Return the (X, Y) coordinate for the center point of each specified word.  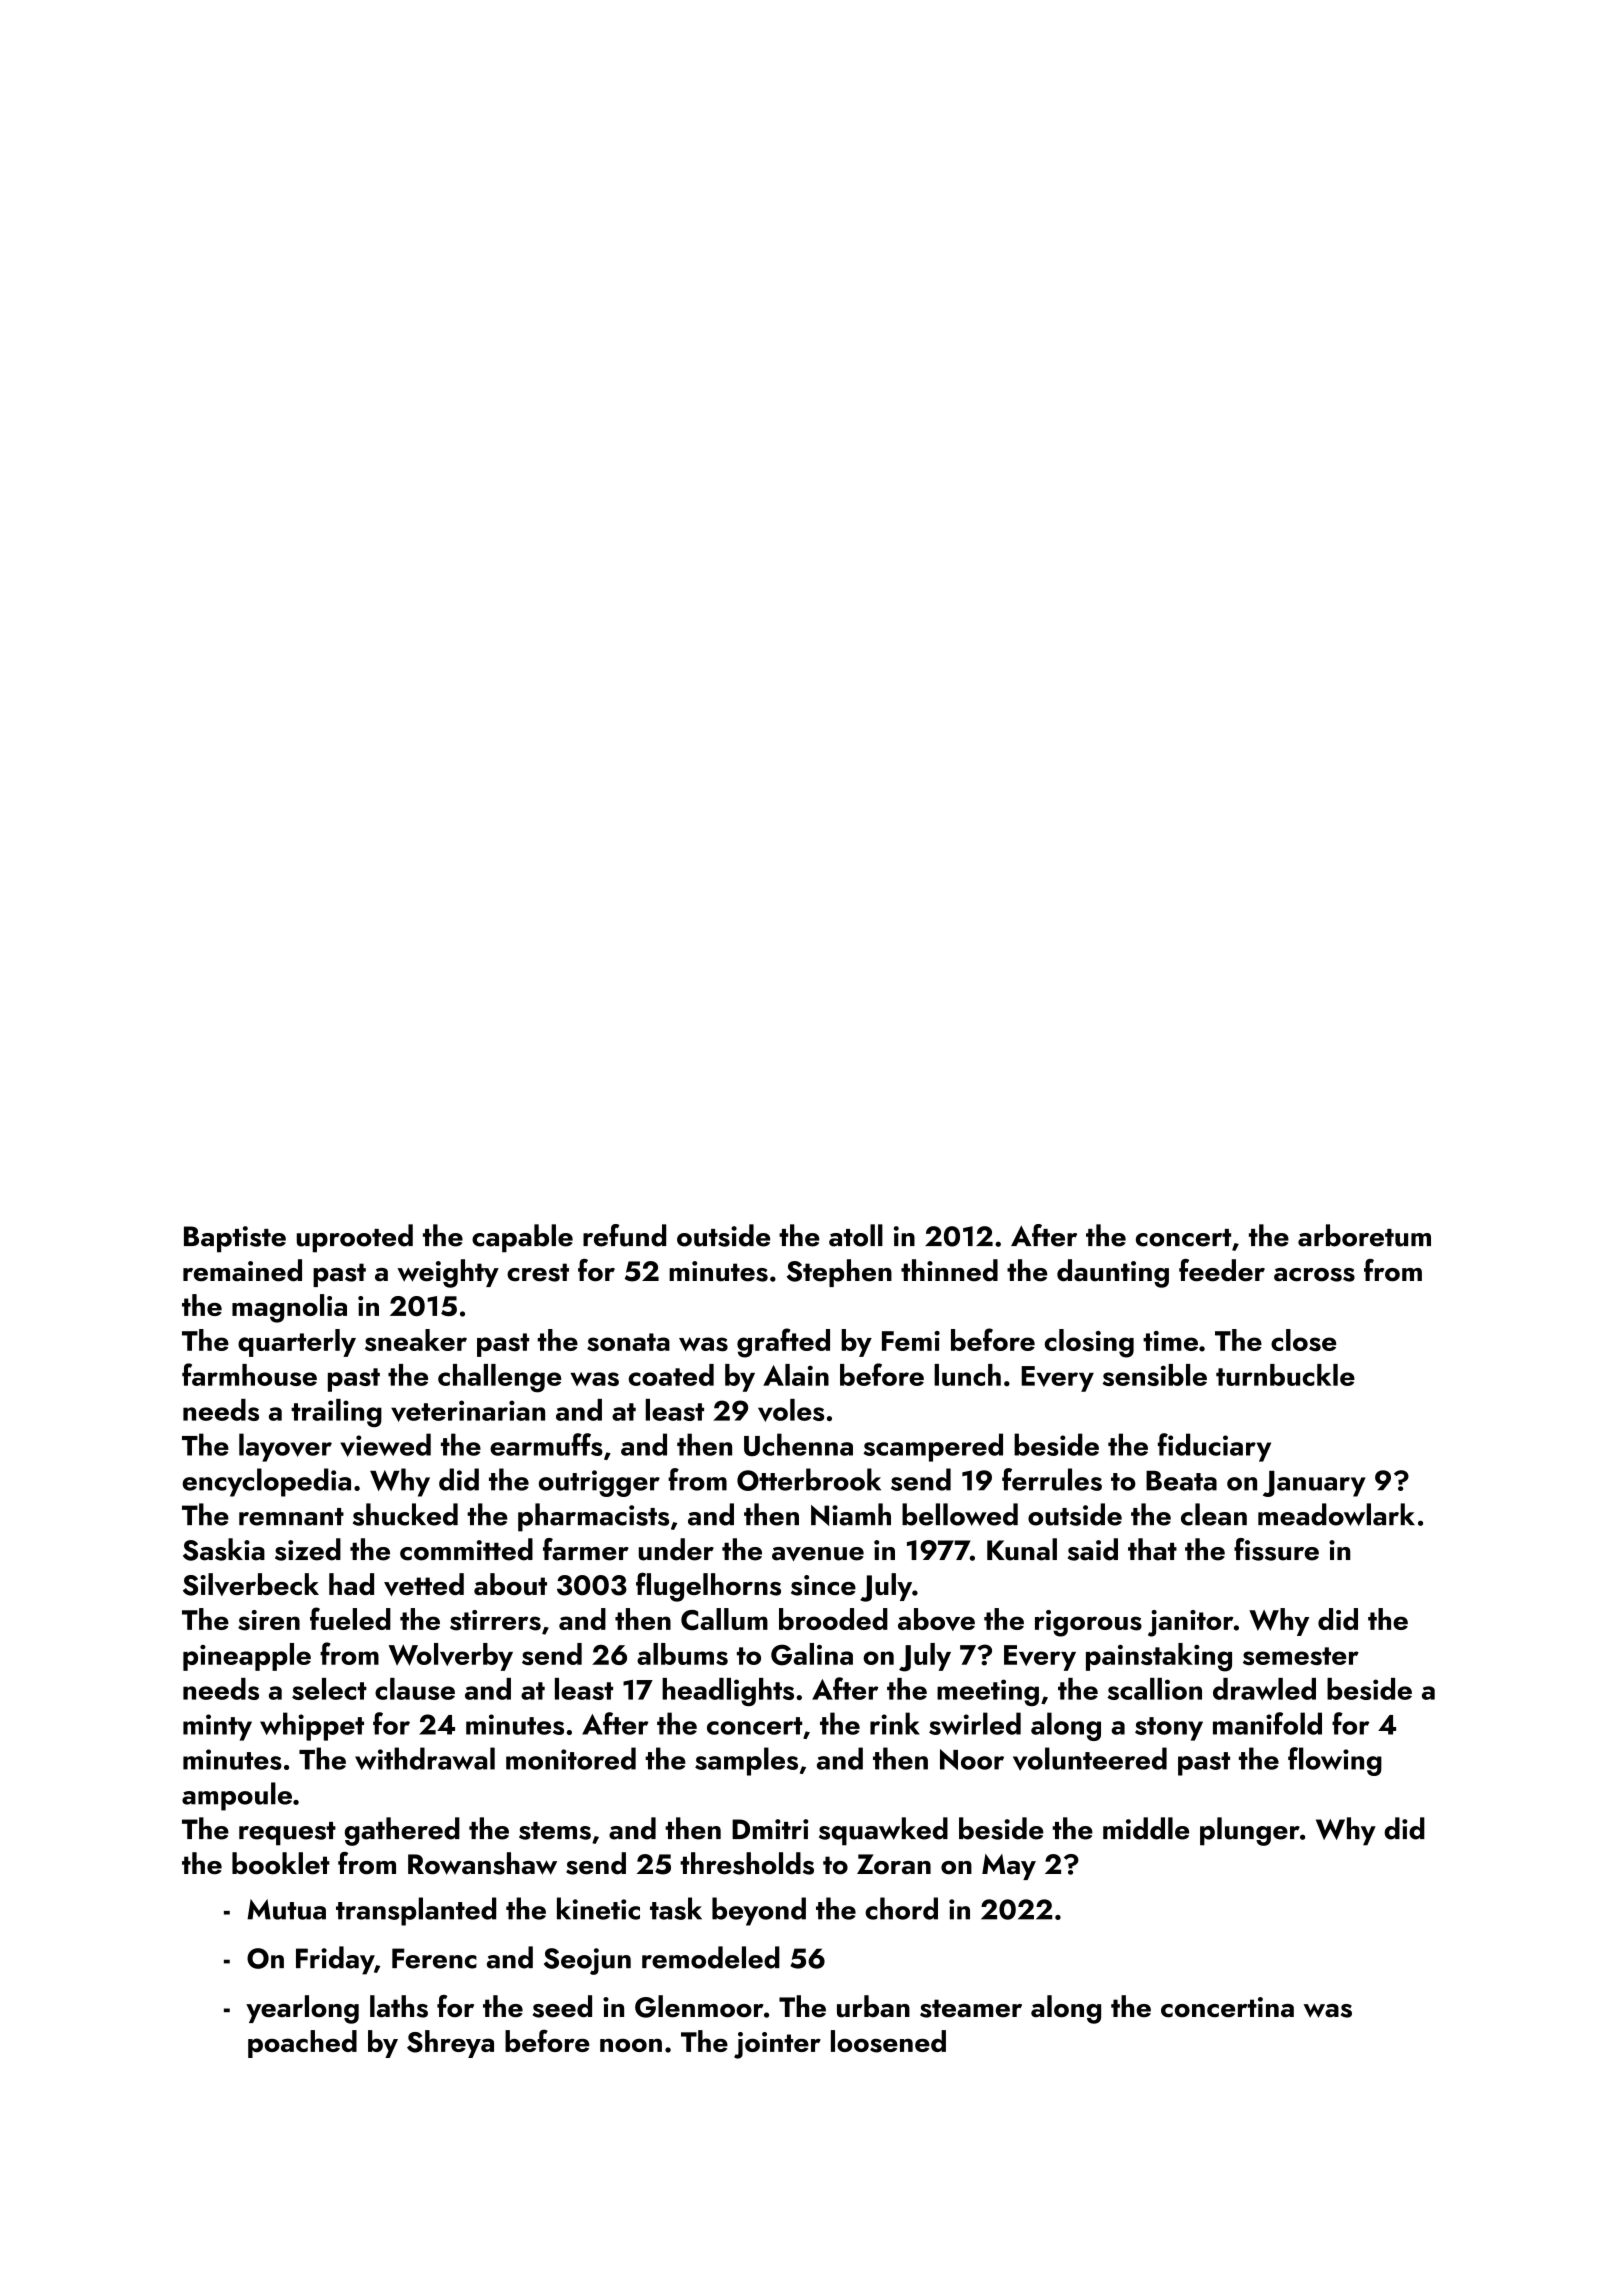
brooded (833, 1619)
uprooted (355, 1238)
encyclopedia (266, 1482)
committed (466, 1549)
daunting (1113, 1273)
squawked (883, 1831)
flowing (1335, 1761)
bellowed (960, 1514)
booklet (281, 1863)
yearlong (302, 2009)
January (1314, 1484)
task (676, 1908)
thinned (949, 1270)
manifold (1267, 1723)
